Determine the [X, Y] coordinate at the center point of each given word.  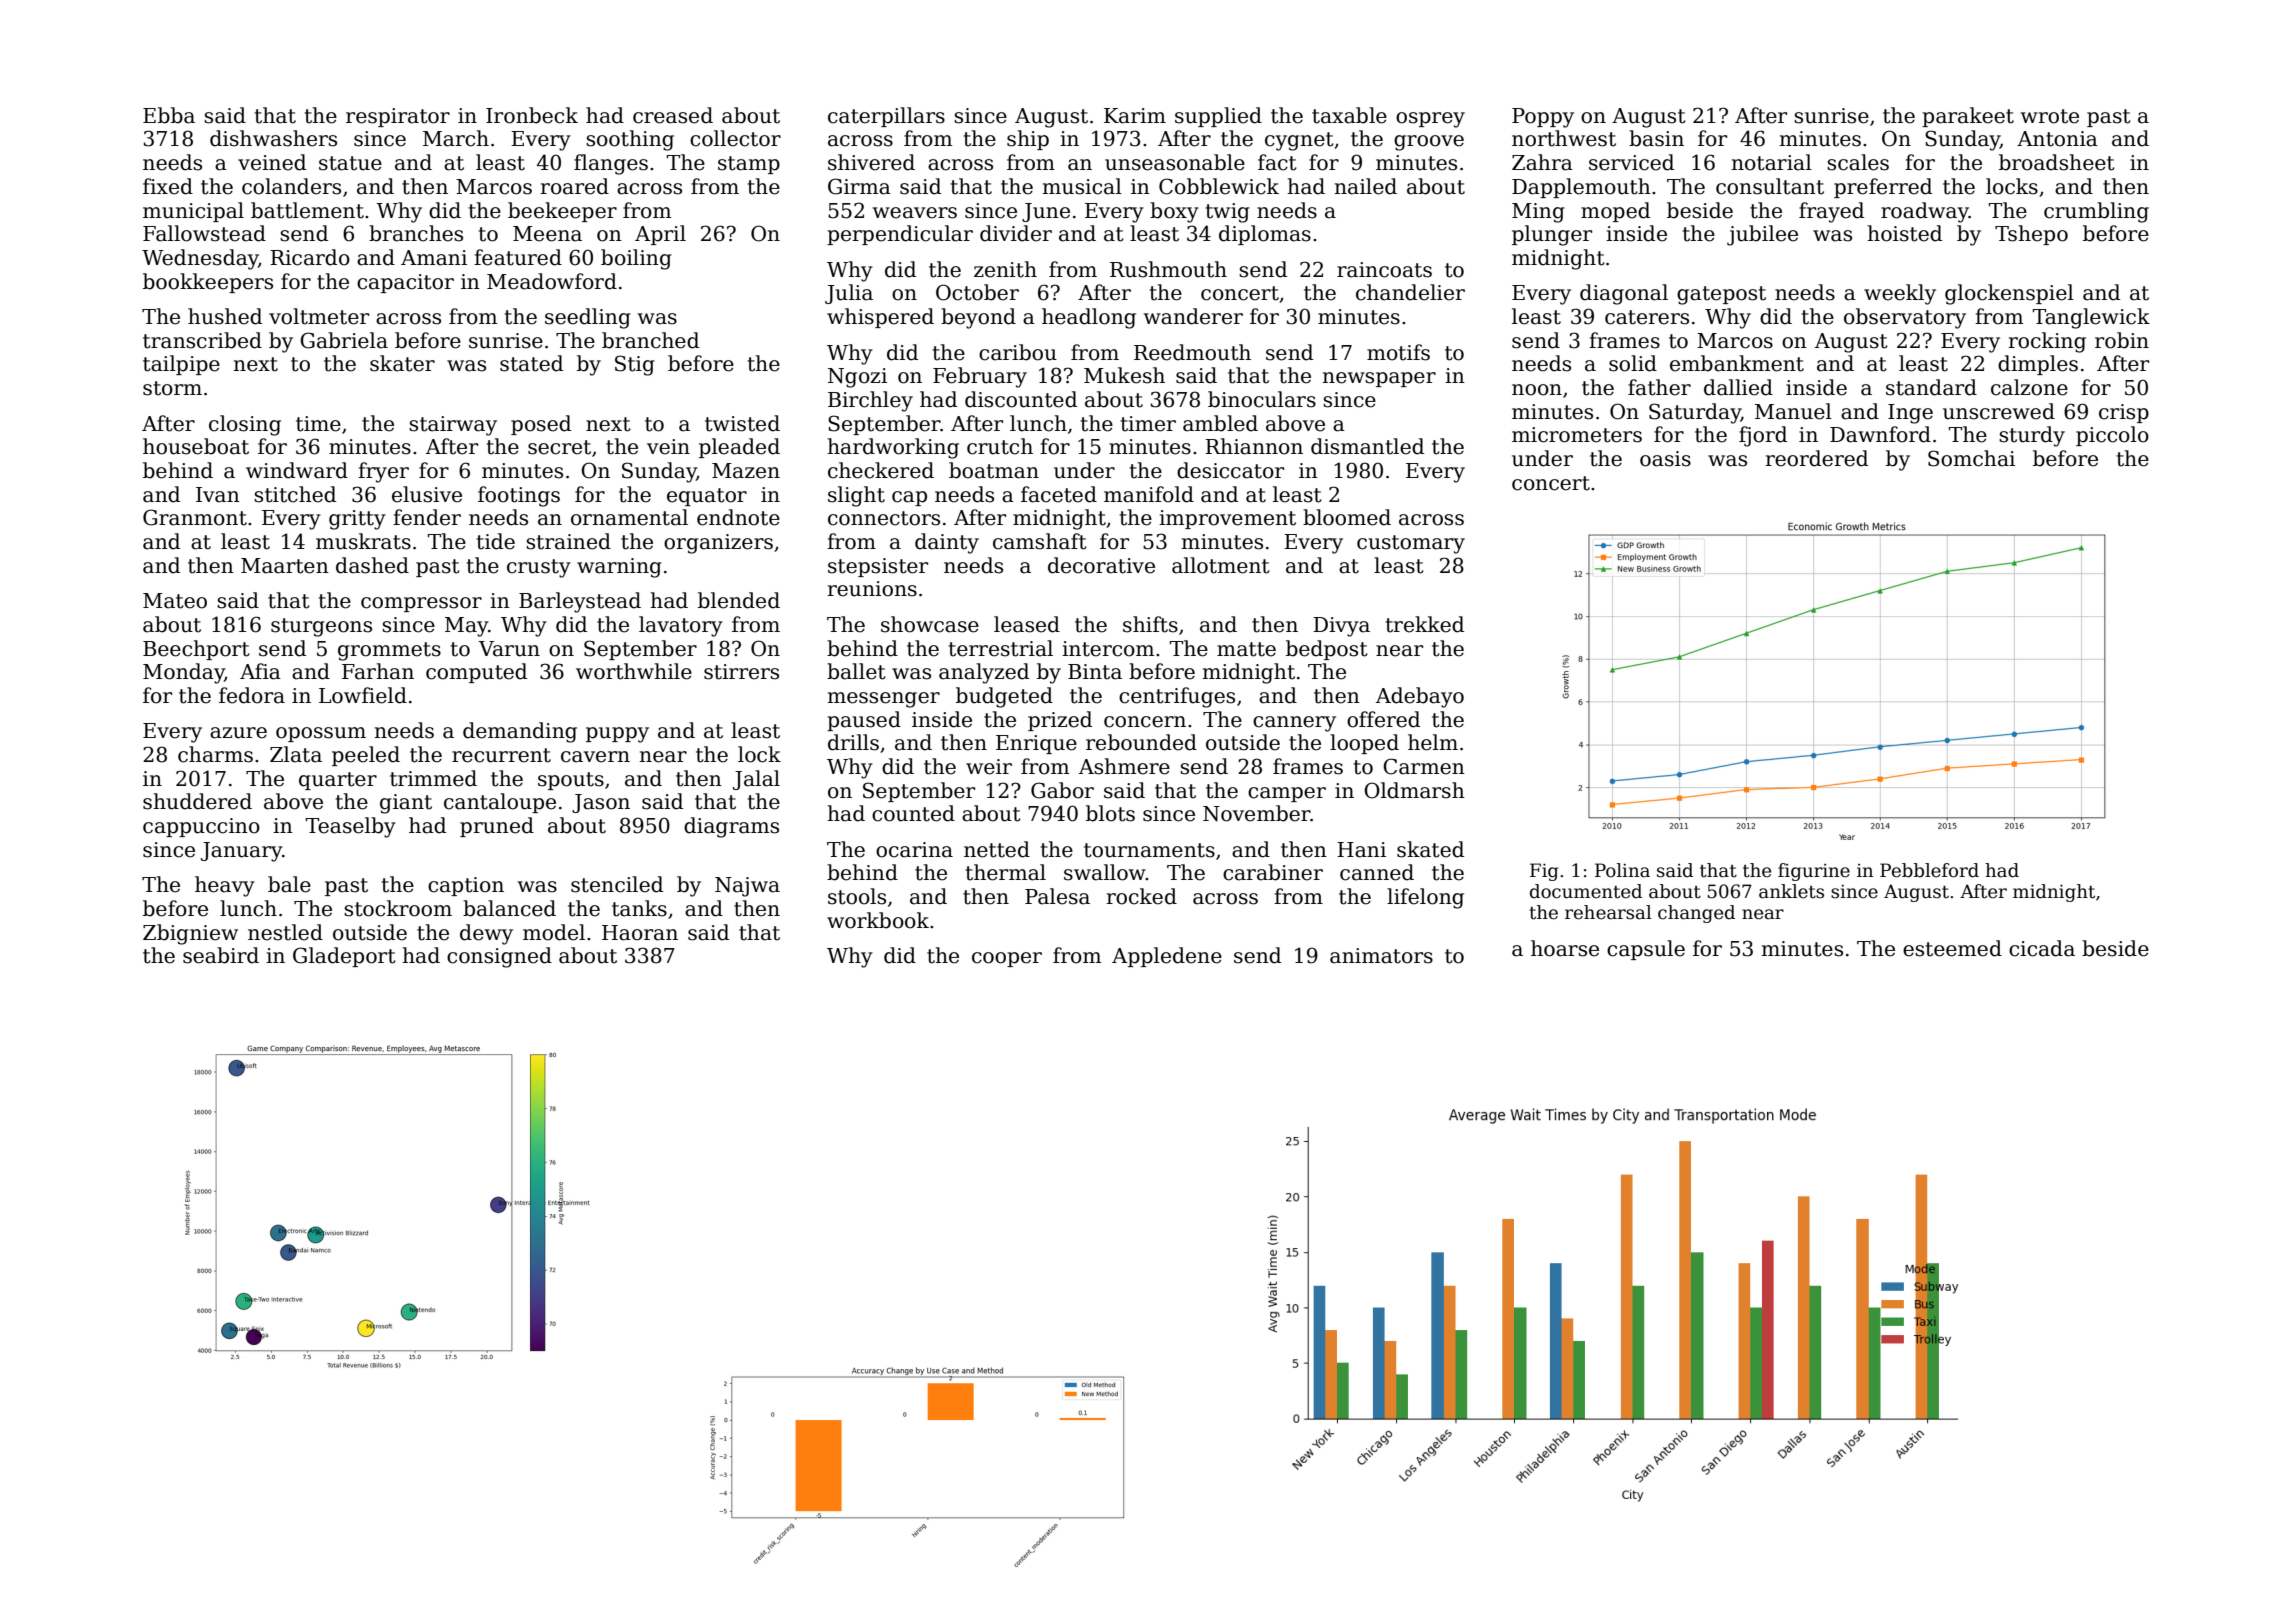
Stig [635, 365]
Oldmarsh [1414, 790]
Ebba [169, 115]
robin [2122, 340]
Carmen [1424, 766]
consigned [499, 957]
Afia [260, 671]
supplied [1218, 117]
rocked [1142, 896]
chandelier [1410, 292]
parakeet [1968, 117]
